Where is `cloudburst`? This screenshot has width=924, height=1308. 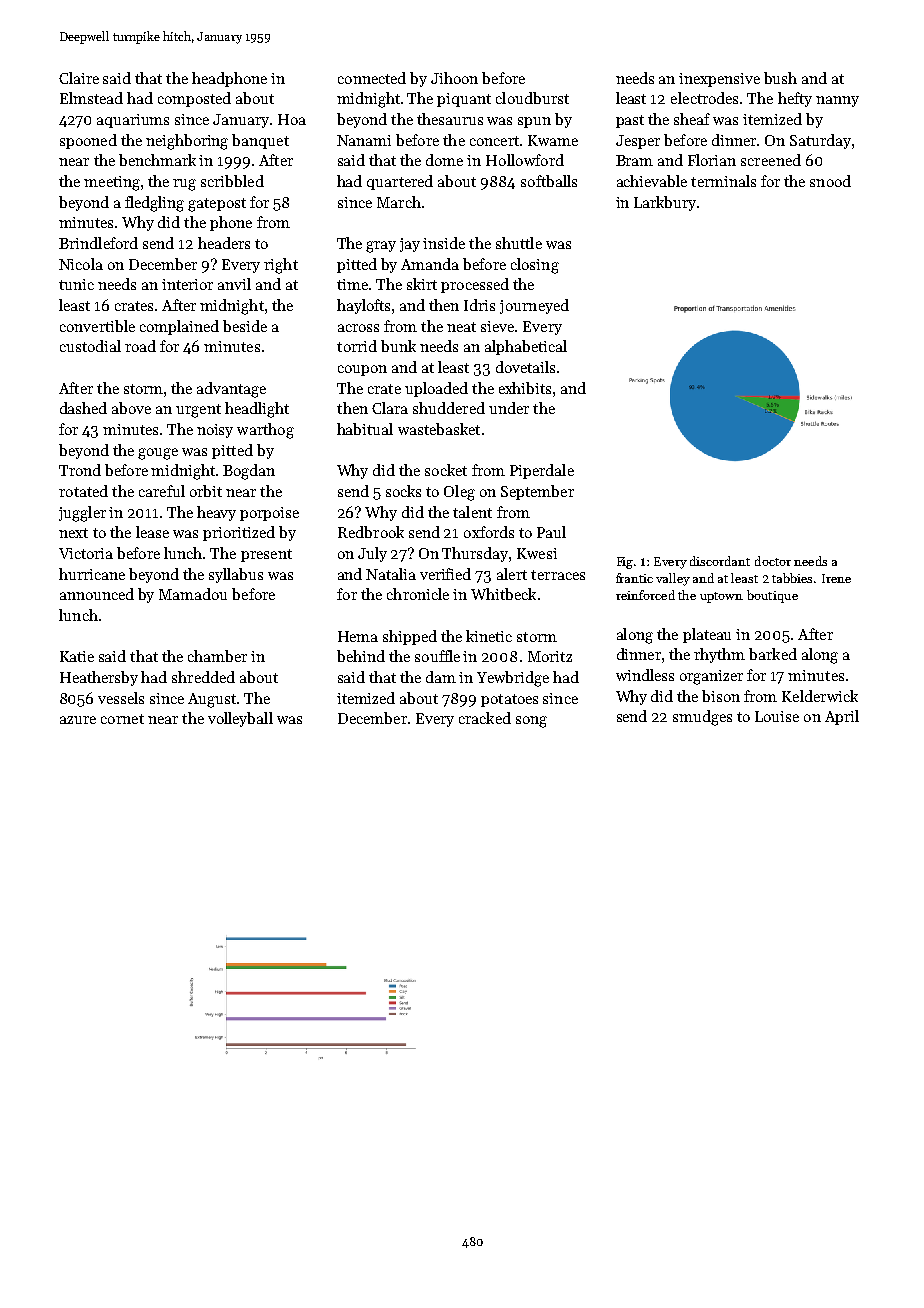
cloudburst is located at coordinates (532, 98).
